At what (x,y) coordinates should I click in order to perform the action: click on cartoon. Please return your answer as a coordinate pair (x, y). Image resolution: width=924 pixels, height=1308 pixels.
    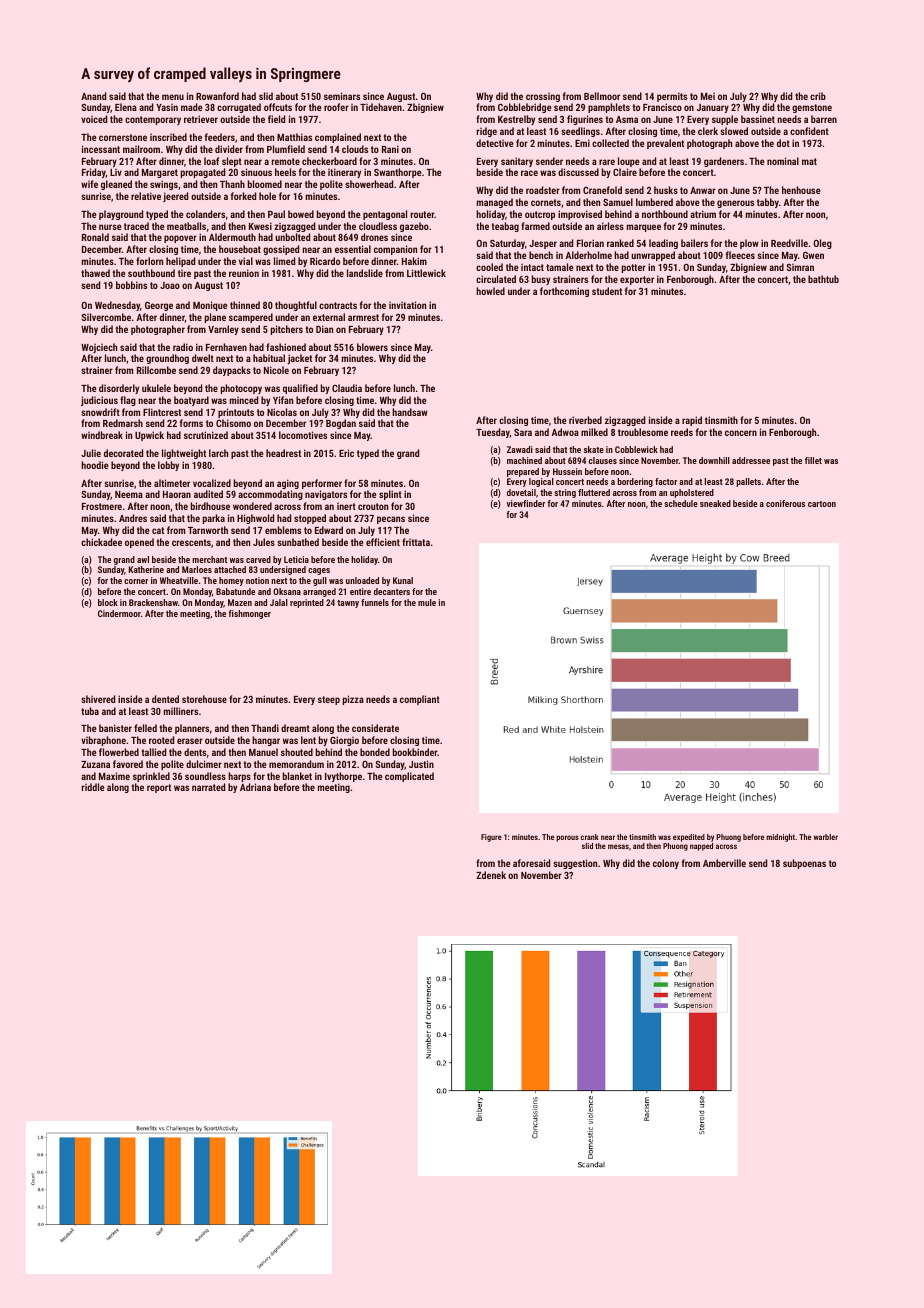
    Looking at the image, I should click on (822, 504).
